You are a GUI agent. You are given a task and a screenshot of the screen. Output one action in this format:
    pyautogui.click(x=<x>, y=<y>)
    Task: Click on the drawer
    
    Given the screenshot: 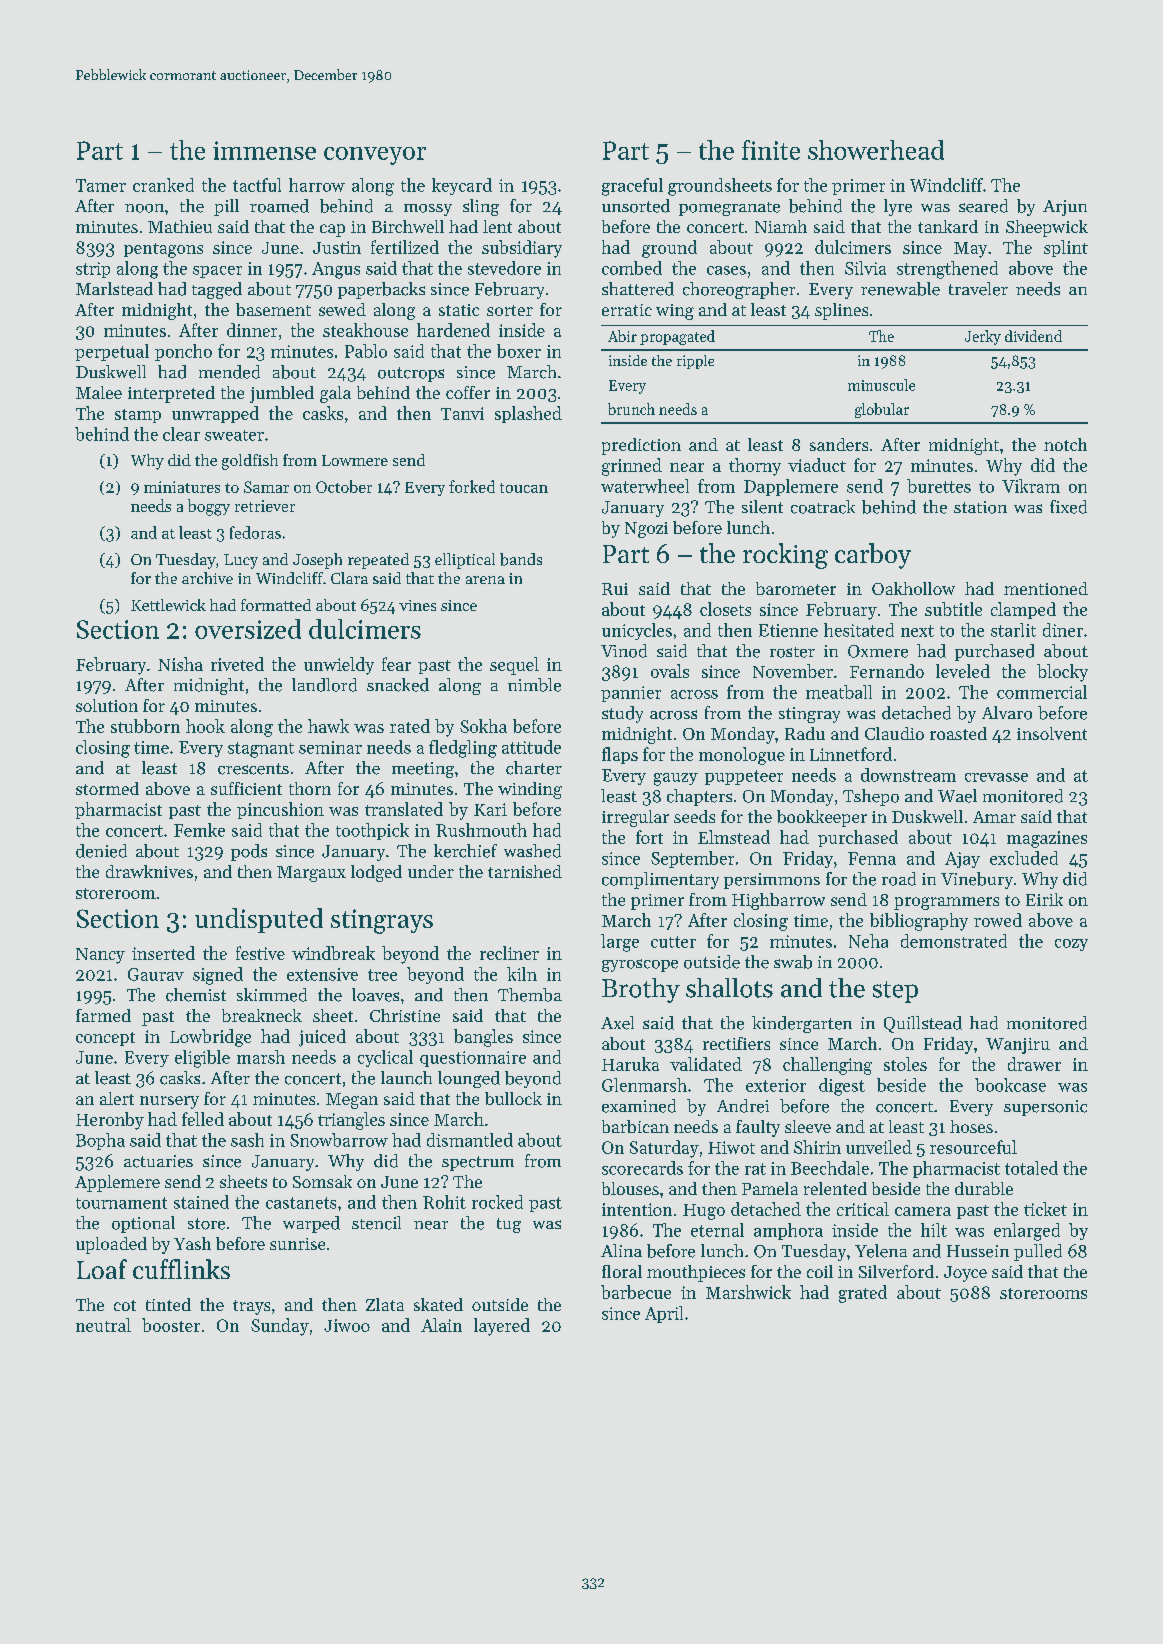 What is the action you would take?
    pyautogui.click(x=1034, y=1064)
